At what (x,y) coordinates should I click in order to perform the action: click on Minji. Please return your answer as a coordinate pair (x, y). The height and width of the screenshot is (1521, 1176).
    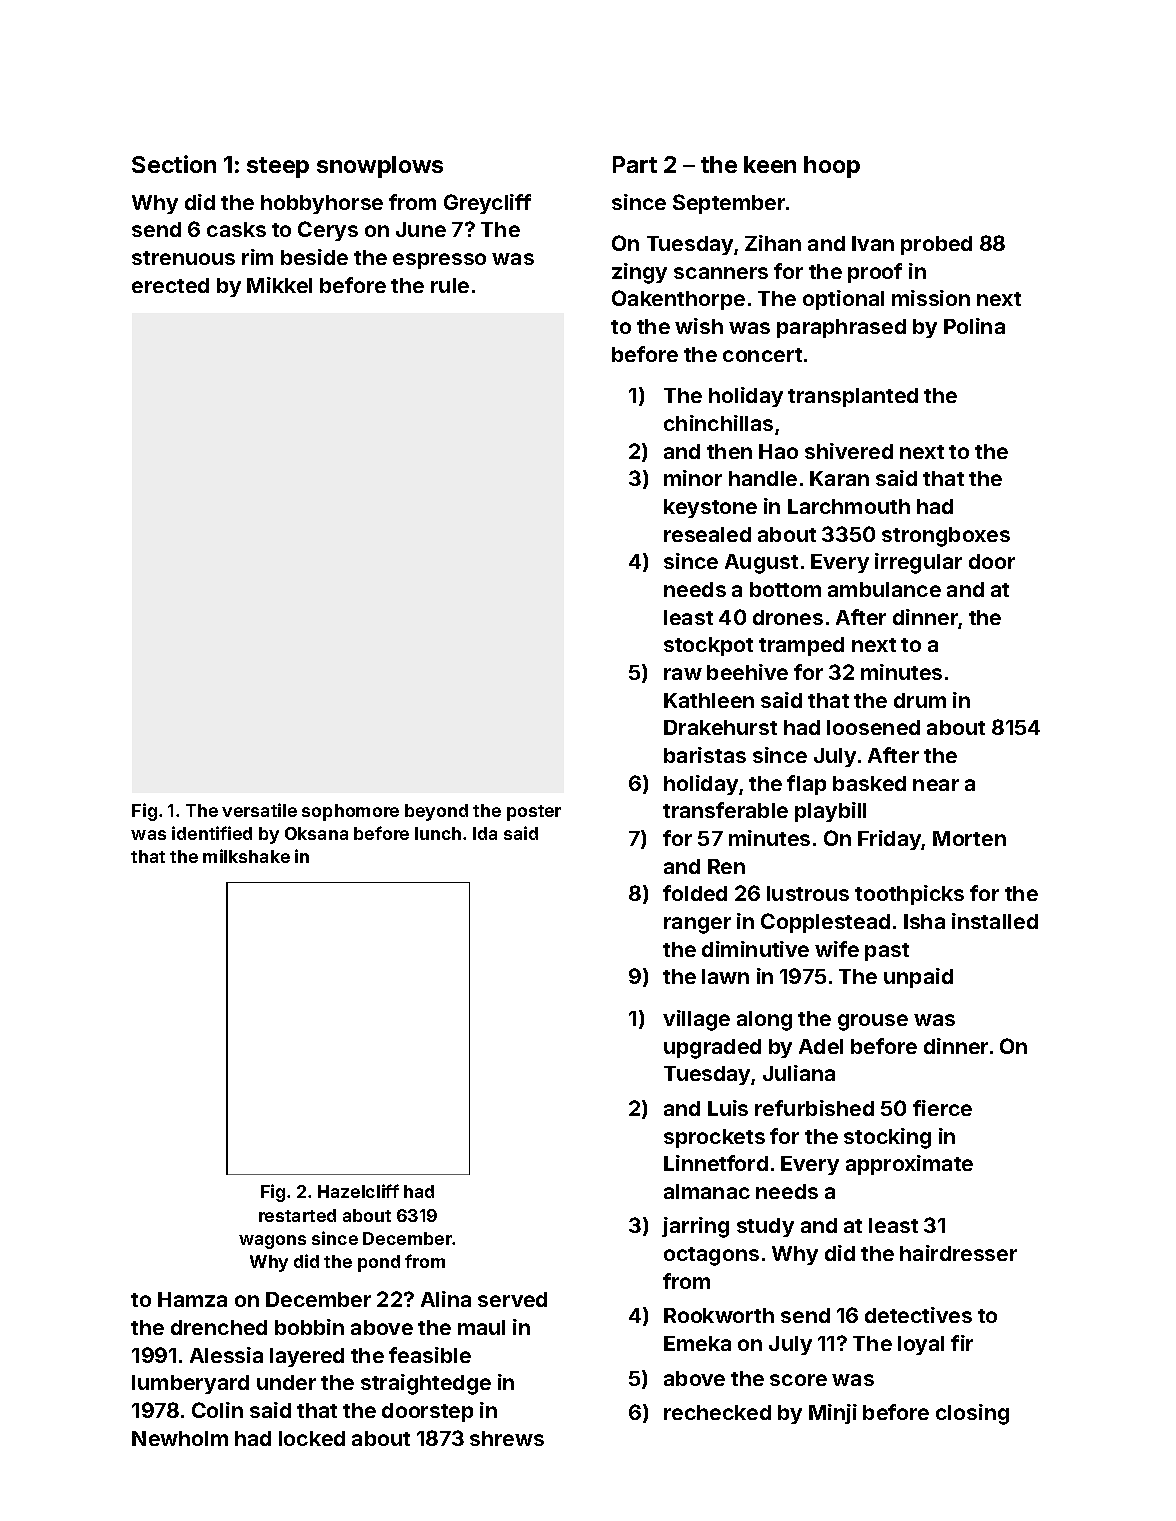
    Looking at the image, I should click on (833, 1414).
